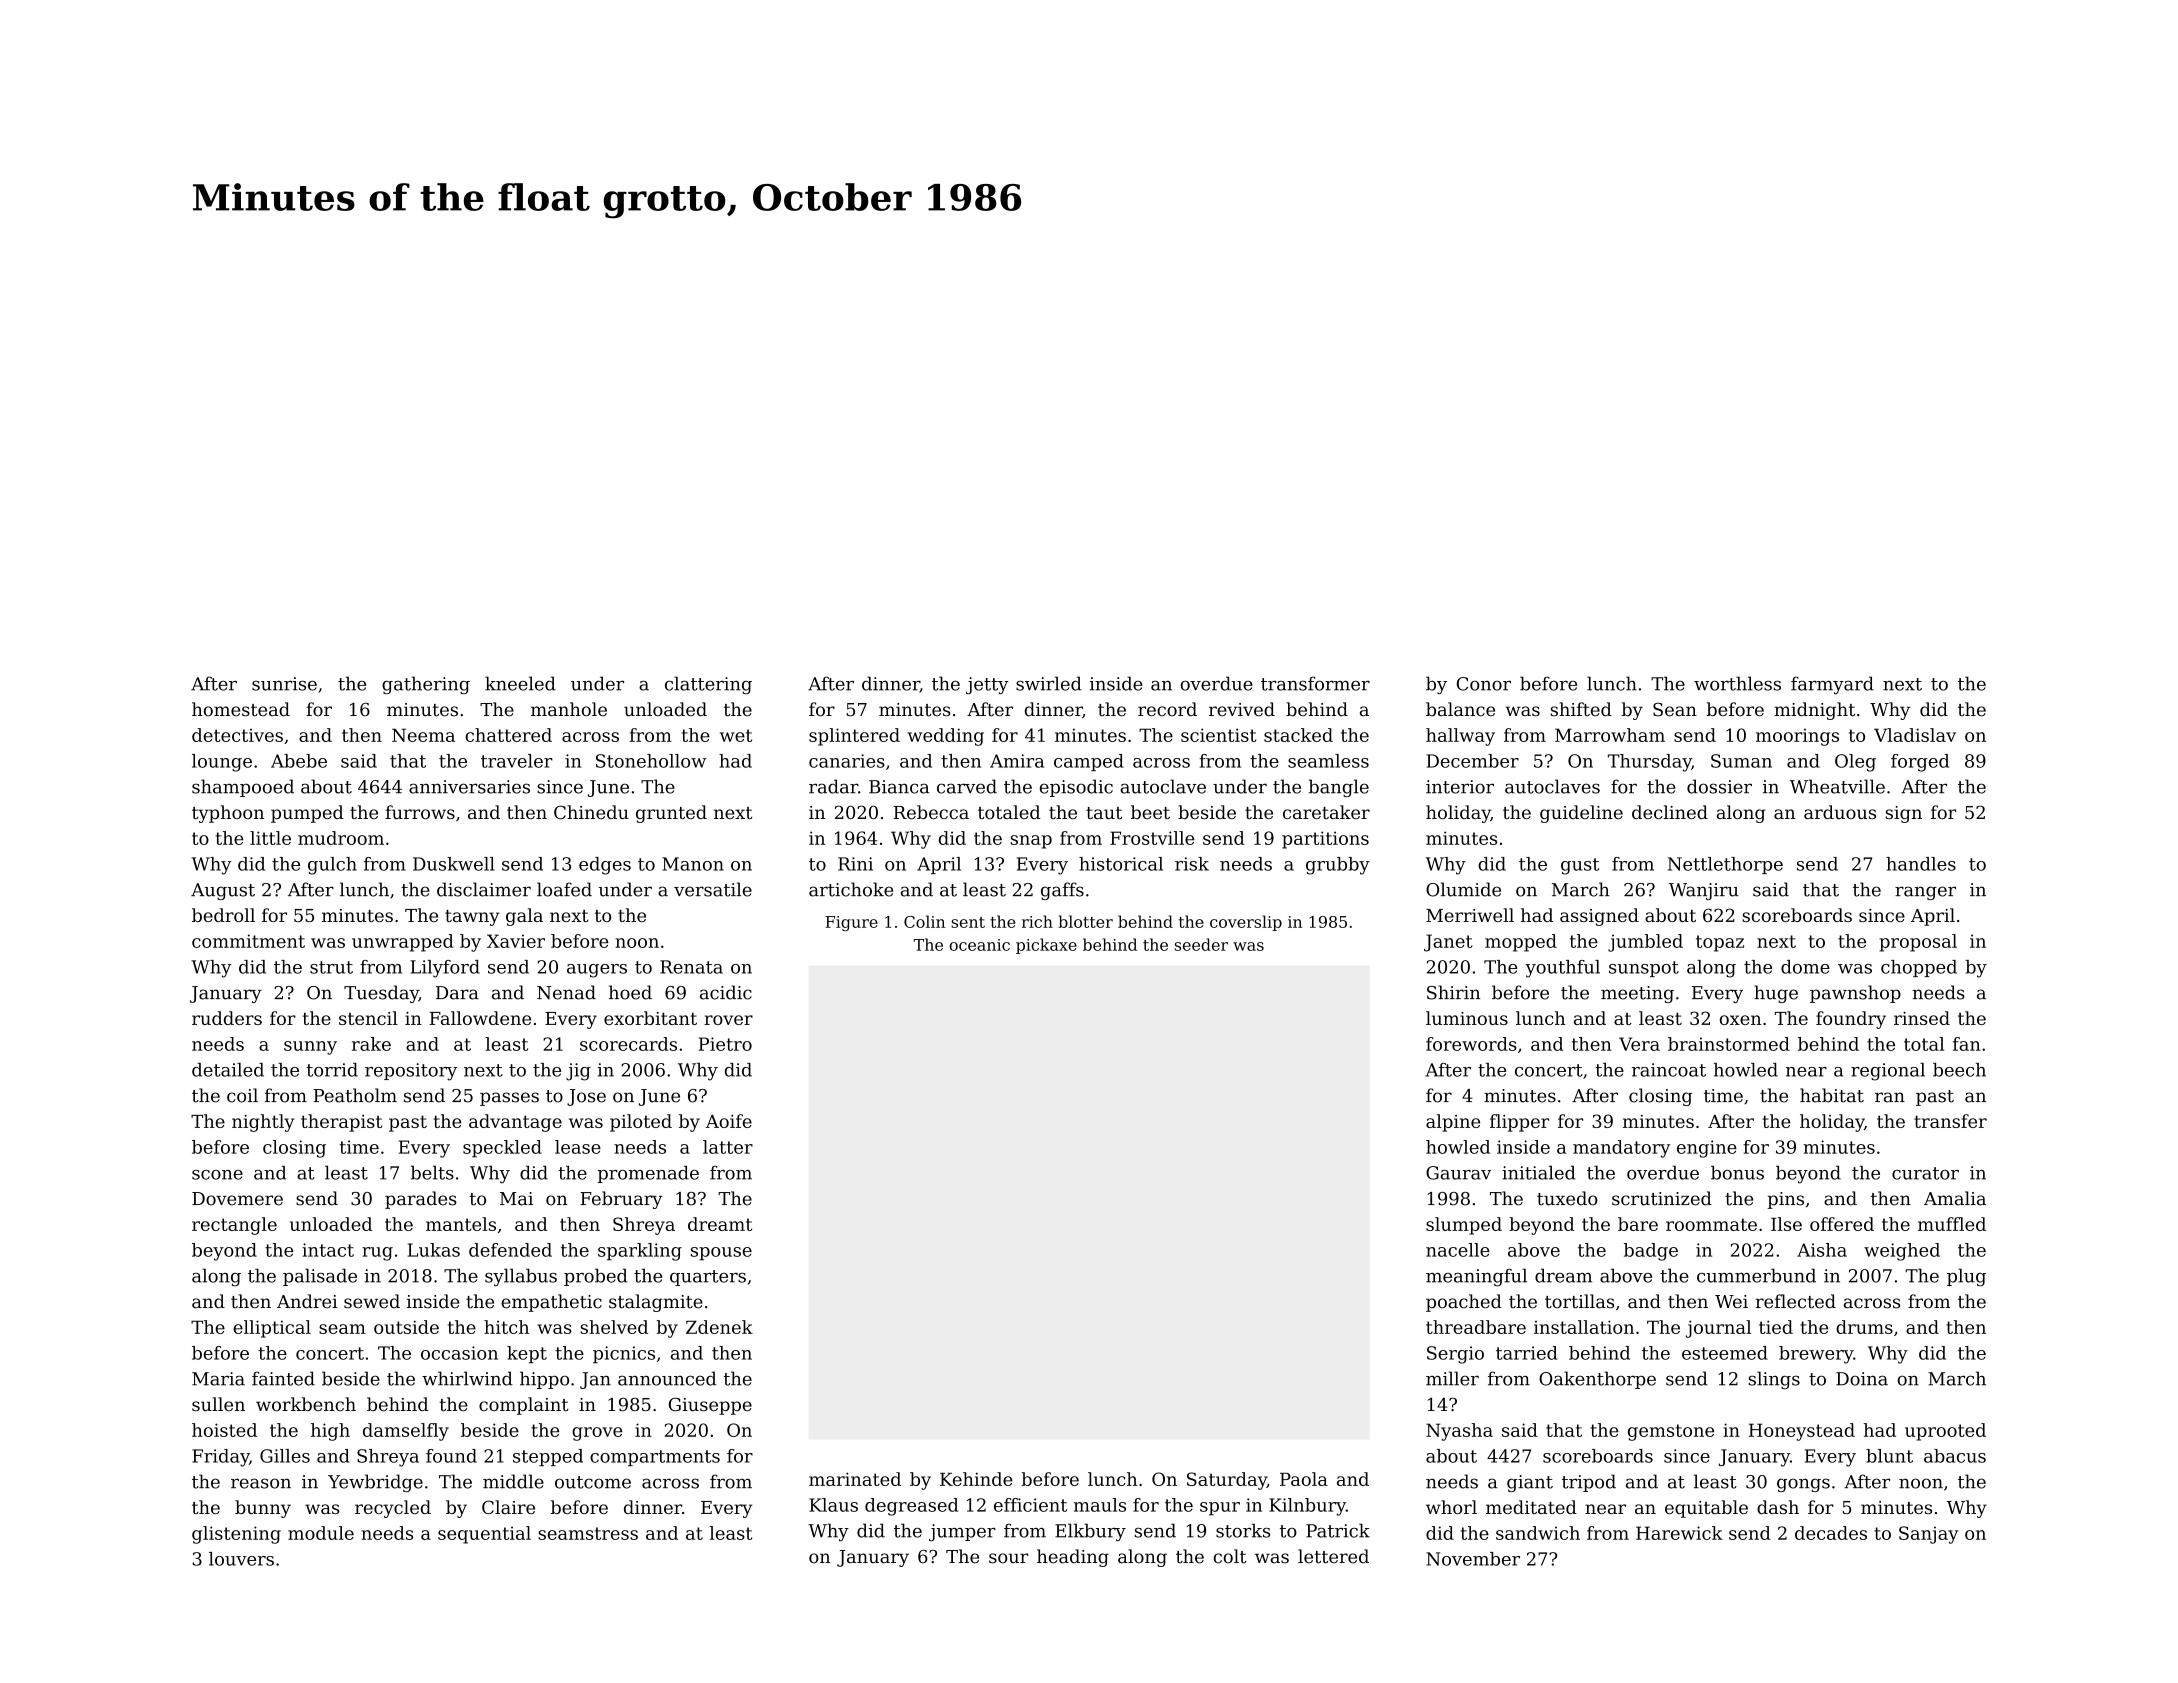 Image resolution: width=2178 pixels, height=1683 pixels. What do you see at coordinates (1008, 1558) in the page?
I see `sour` at bounding box center [1008, 1558].
